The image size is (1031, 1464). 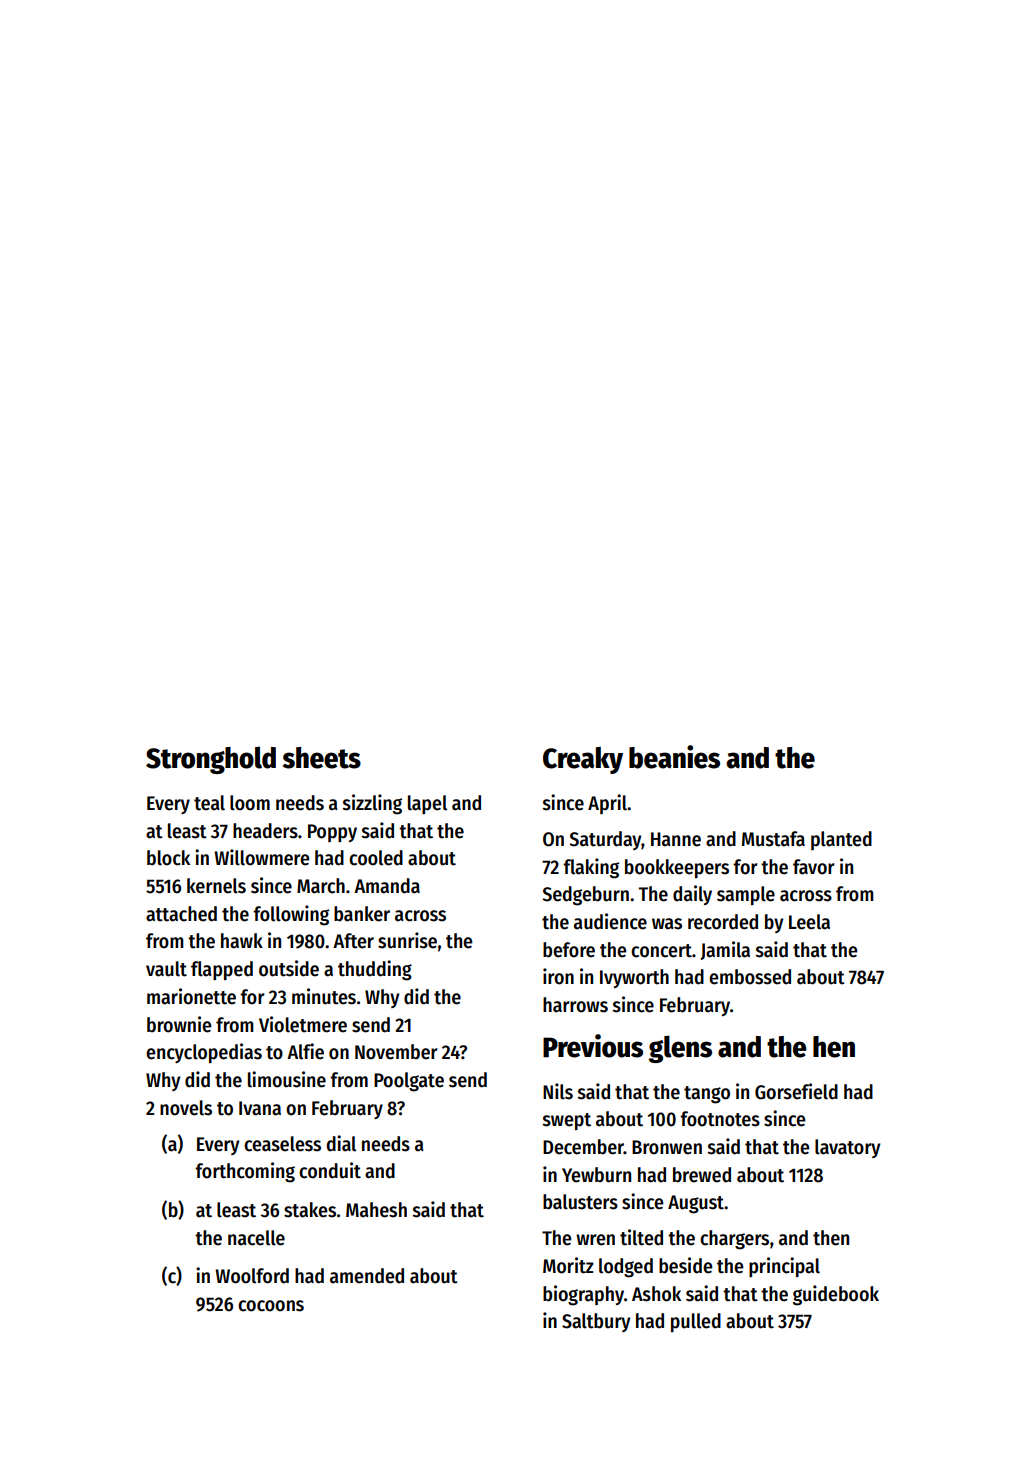 What do you see at coordinates (252, 1276) in the page?
I see `Woolford` at bounding box center [252, 1276].
